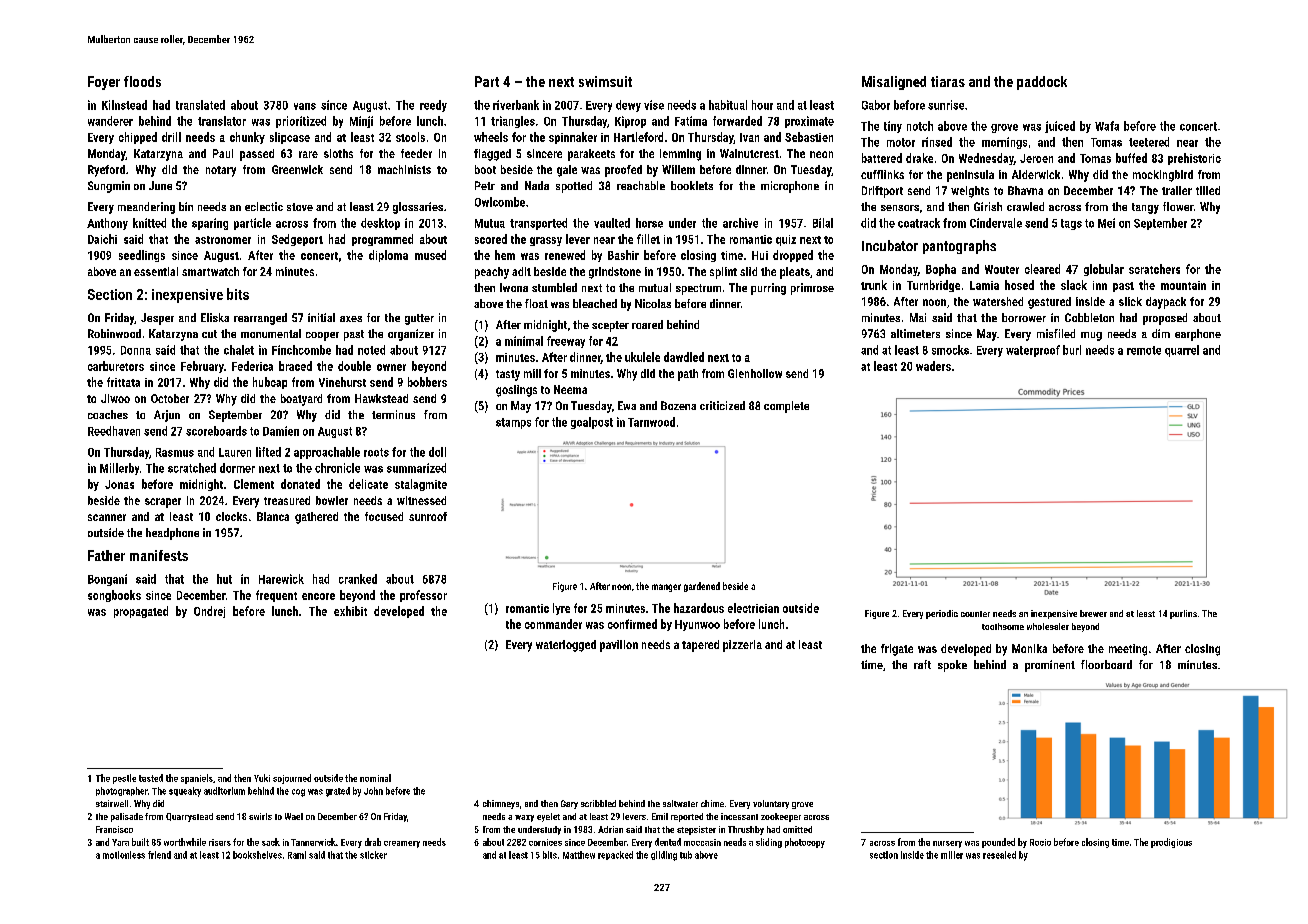 The image size is (1308, 924). What do you see at coordinates (1194, 159) in the screenshot?
I see `prehistoric` at bounding box center [1194, 159].
